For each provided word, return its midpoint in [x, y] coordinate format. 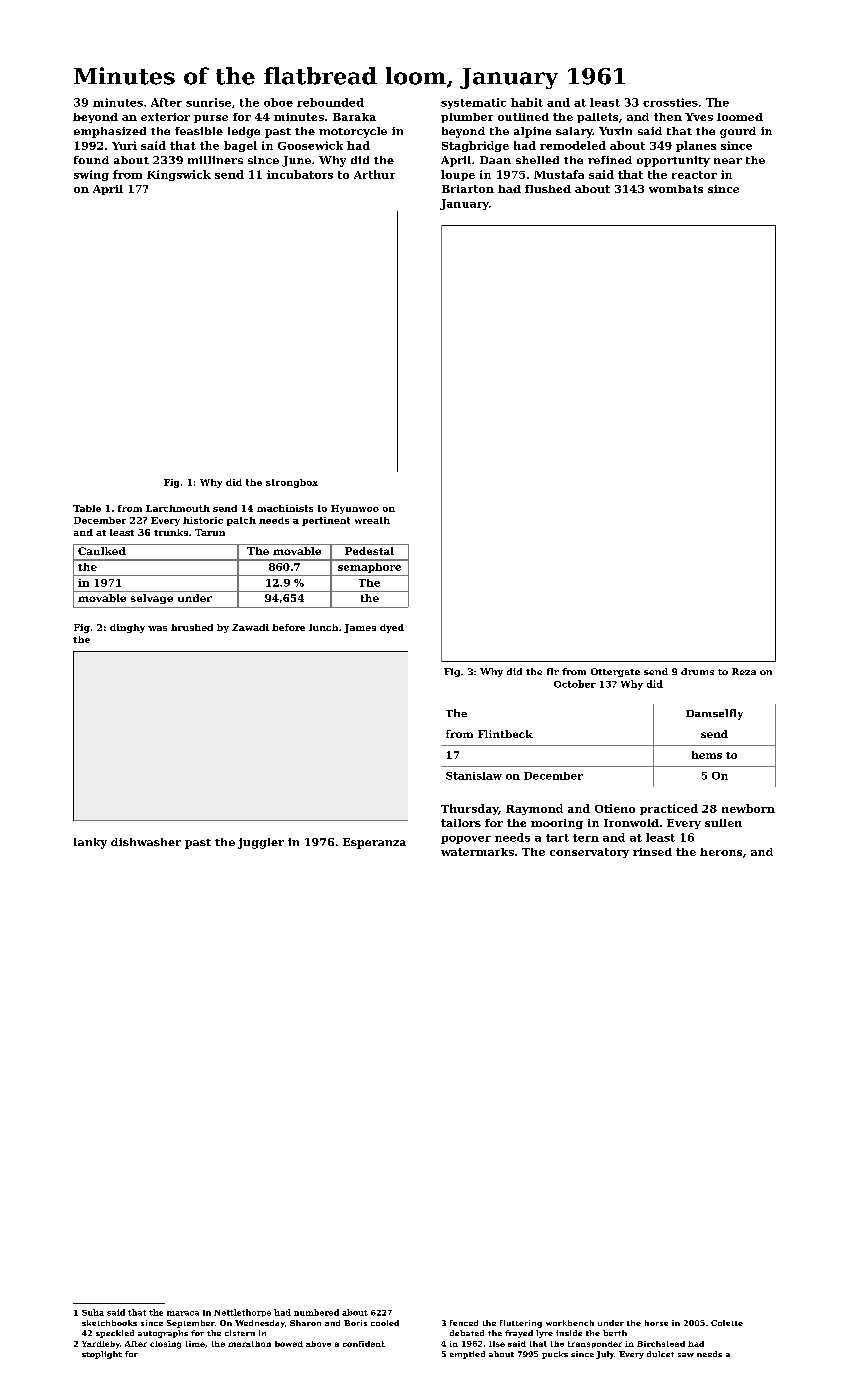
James [360, 628]
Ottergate [615, 672]
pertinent [326, 521]
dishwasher [146, 842]
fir [553, 671]
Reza [744, 671]
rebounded [330, 102]
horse [656, 1323]
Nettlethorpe [242, 1313]
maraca [183, 1313]
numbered [316, 1312]
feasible [199, 131]
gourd [738, 132]
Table [87, 508]
